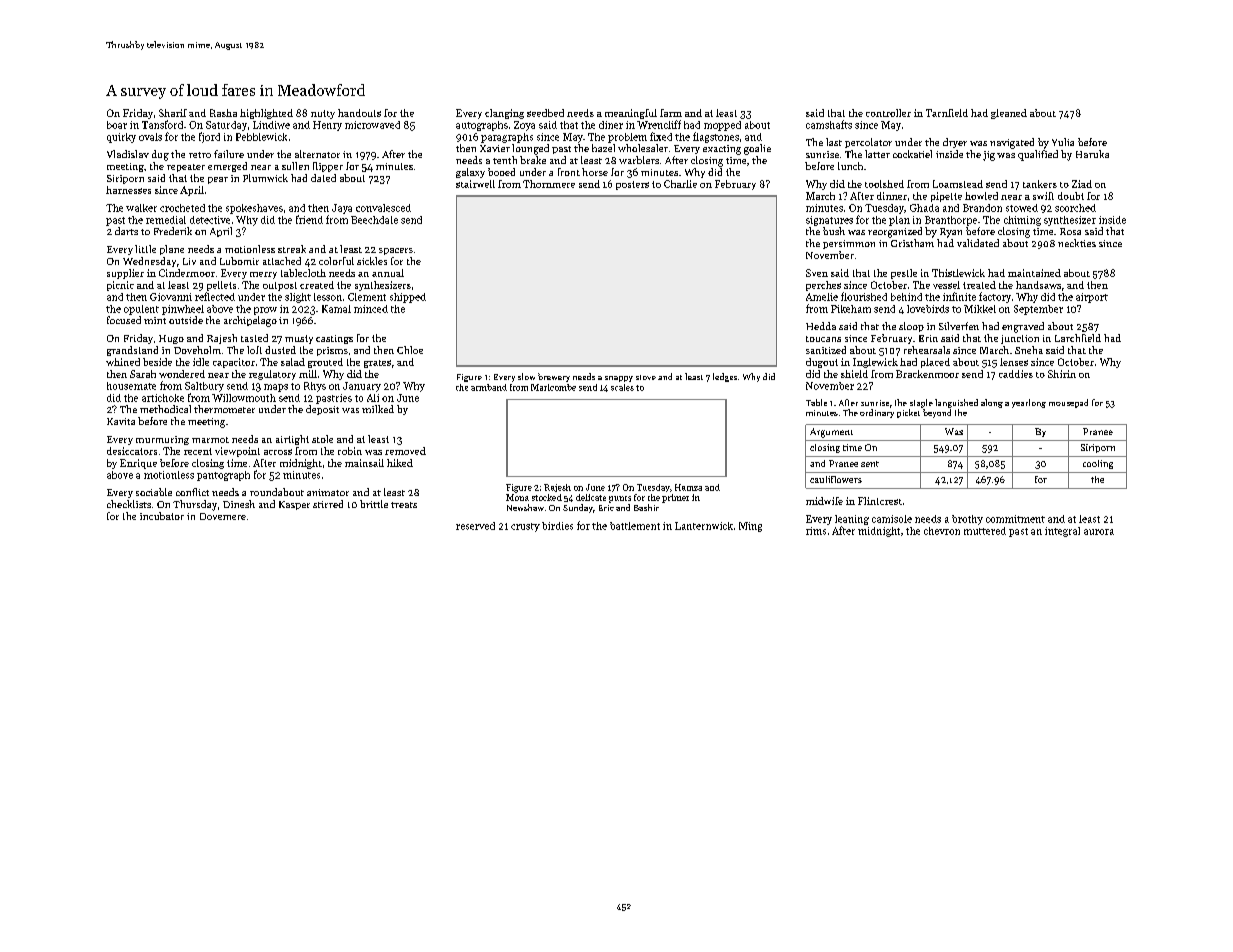  Describe the element at coordinates (323, 114) in the screenshot. I see `nutty` at that location.
